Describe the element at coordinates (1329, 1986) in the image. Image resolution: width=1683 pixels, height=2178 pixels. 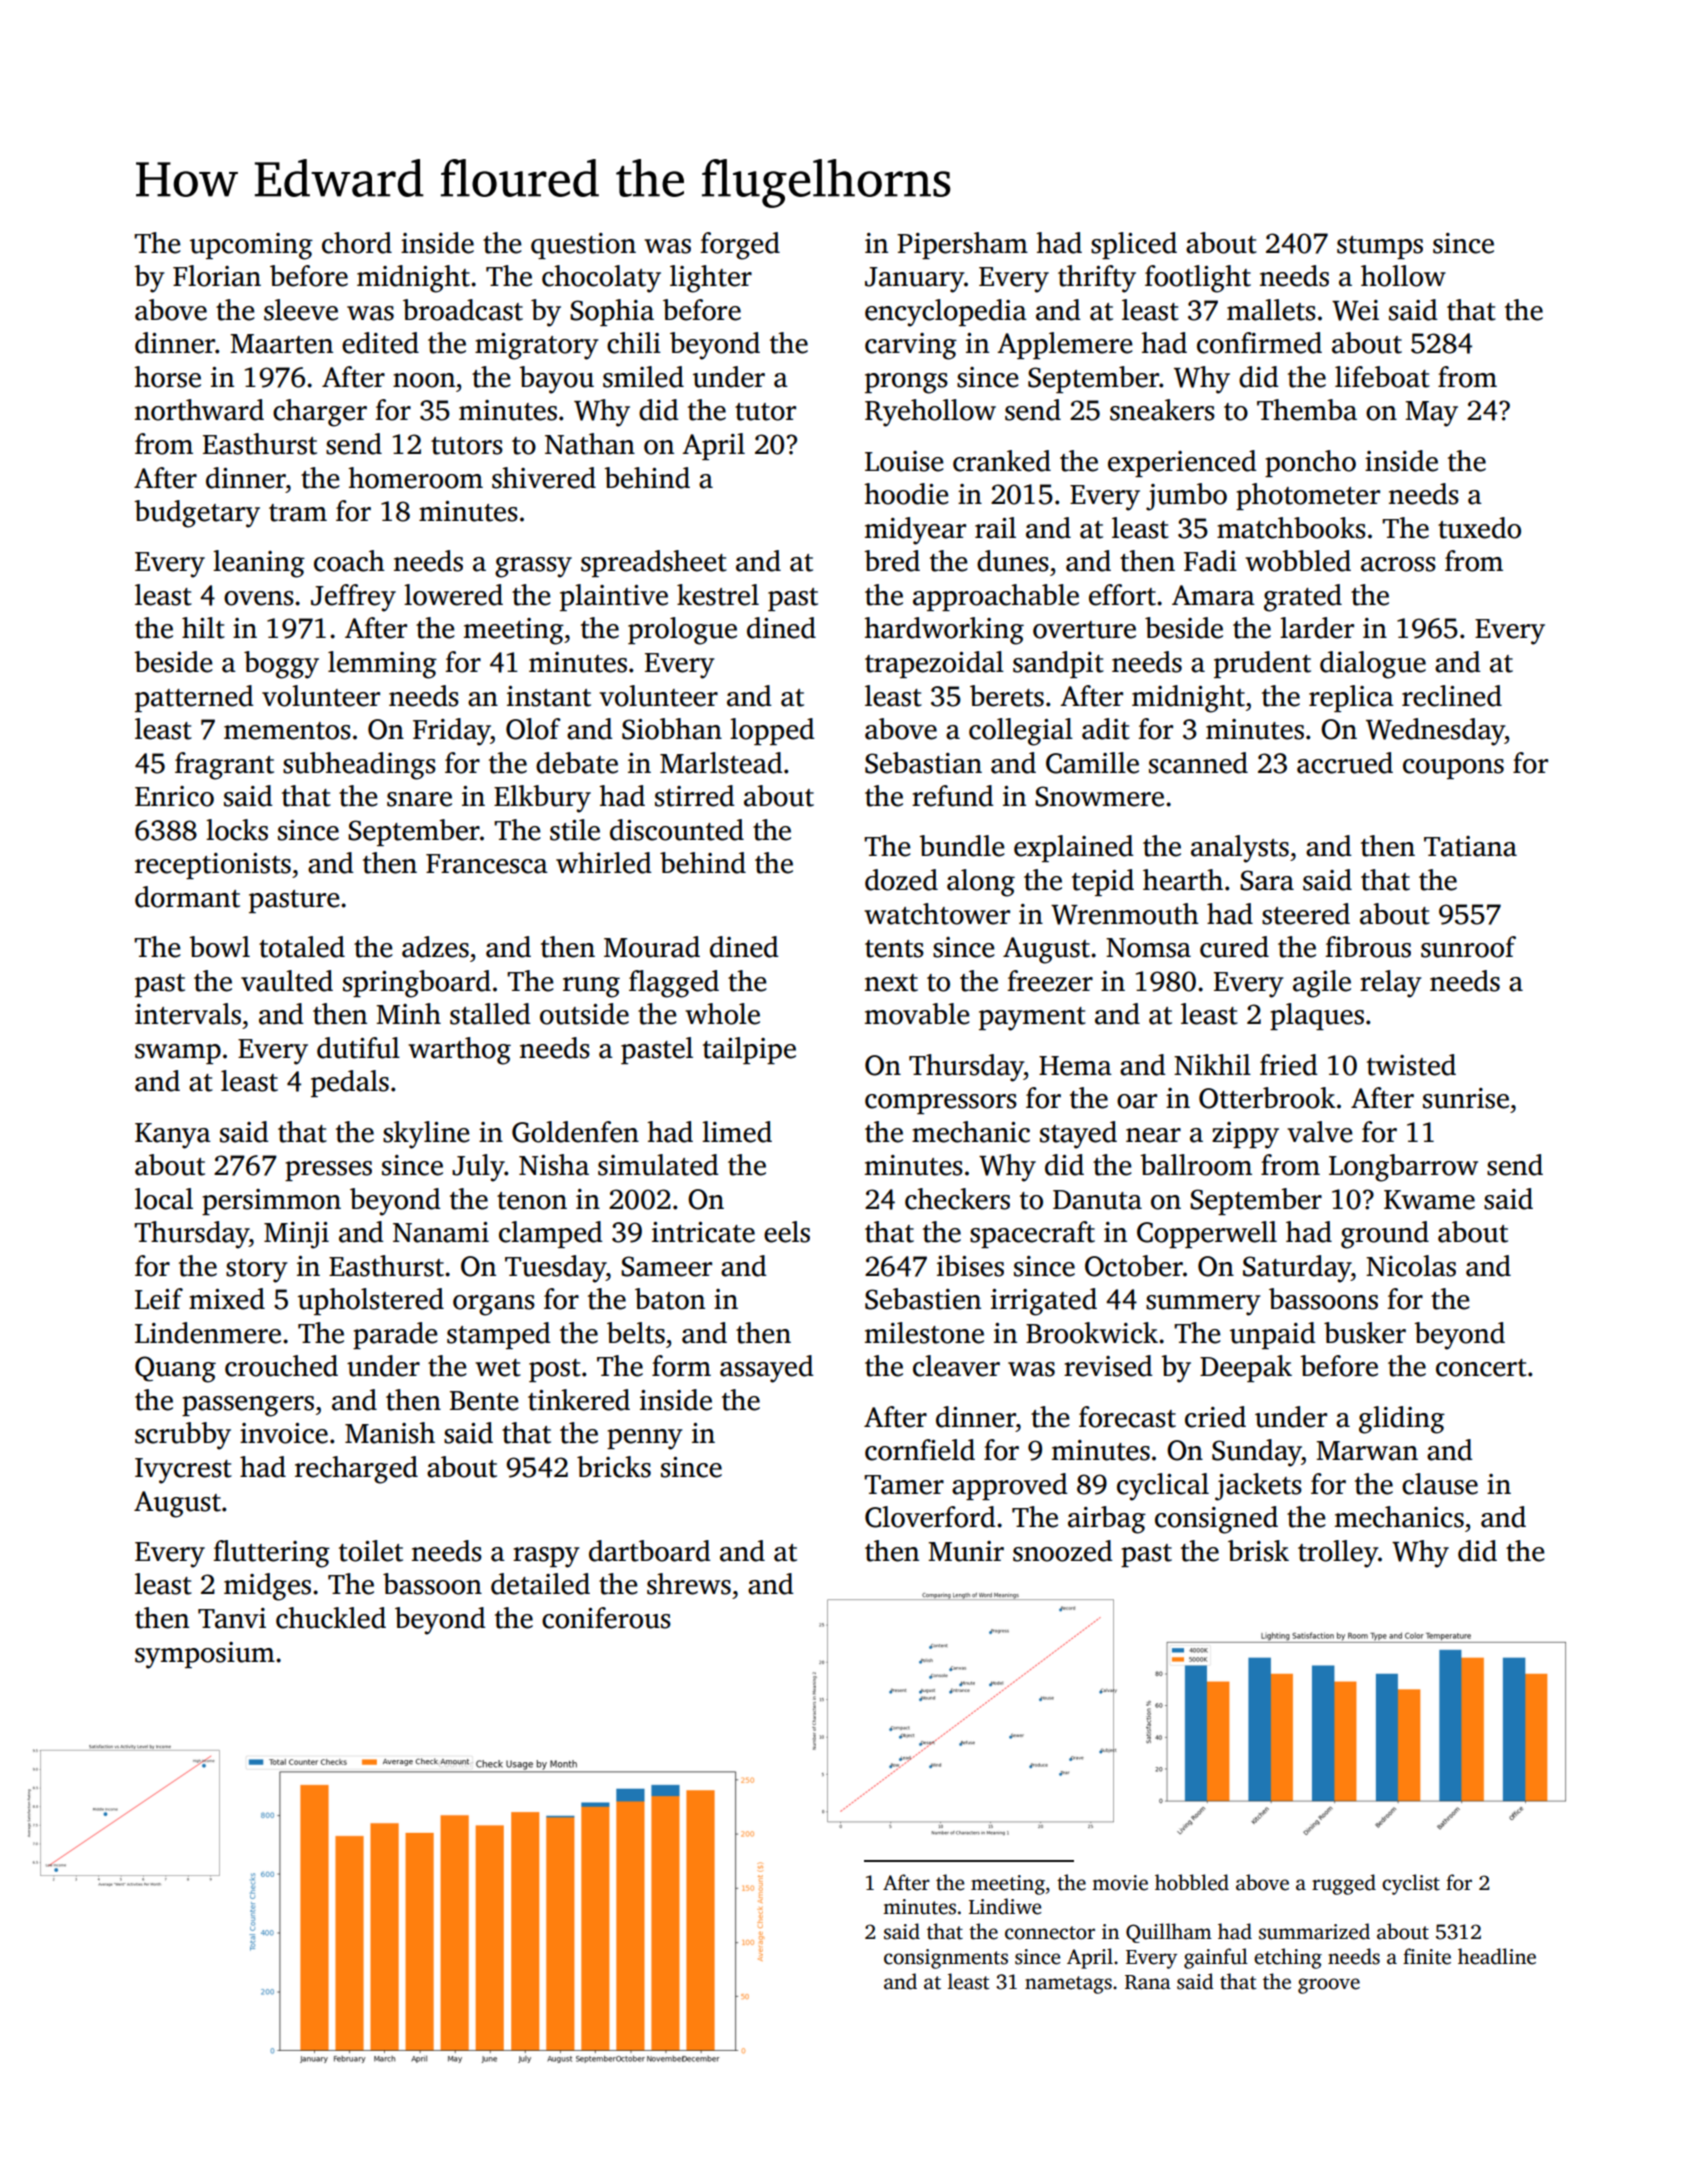
I see `groove` at that location.
